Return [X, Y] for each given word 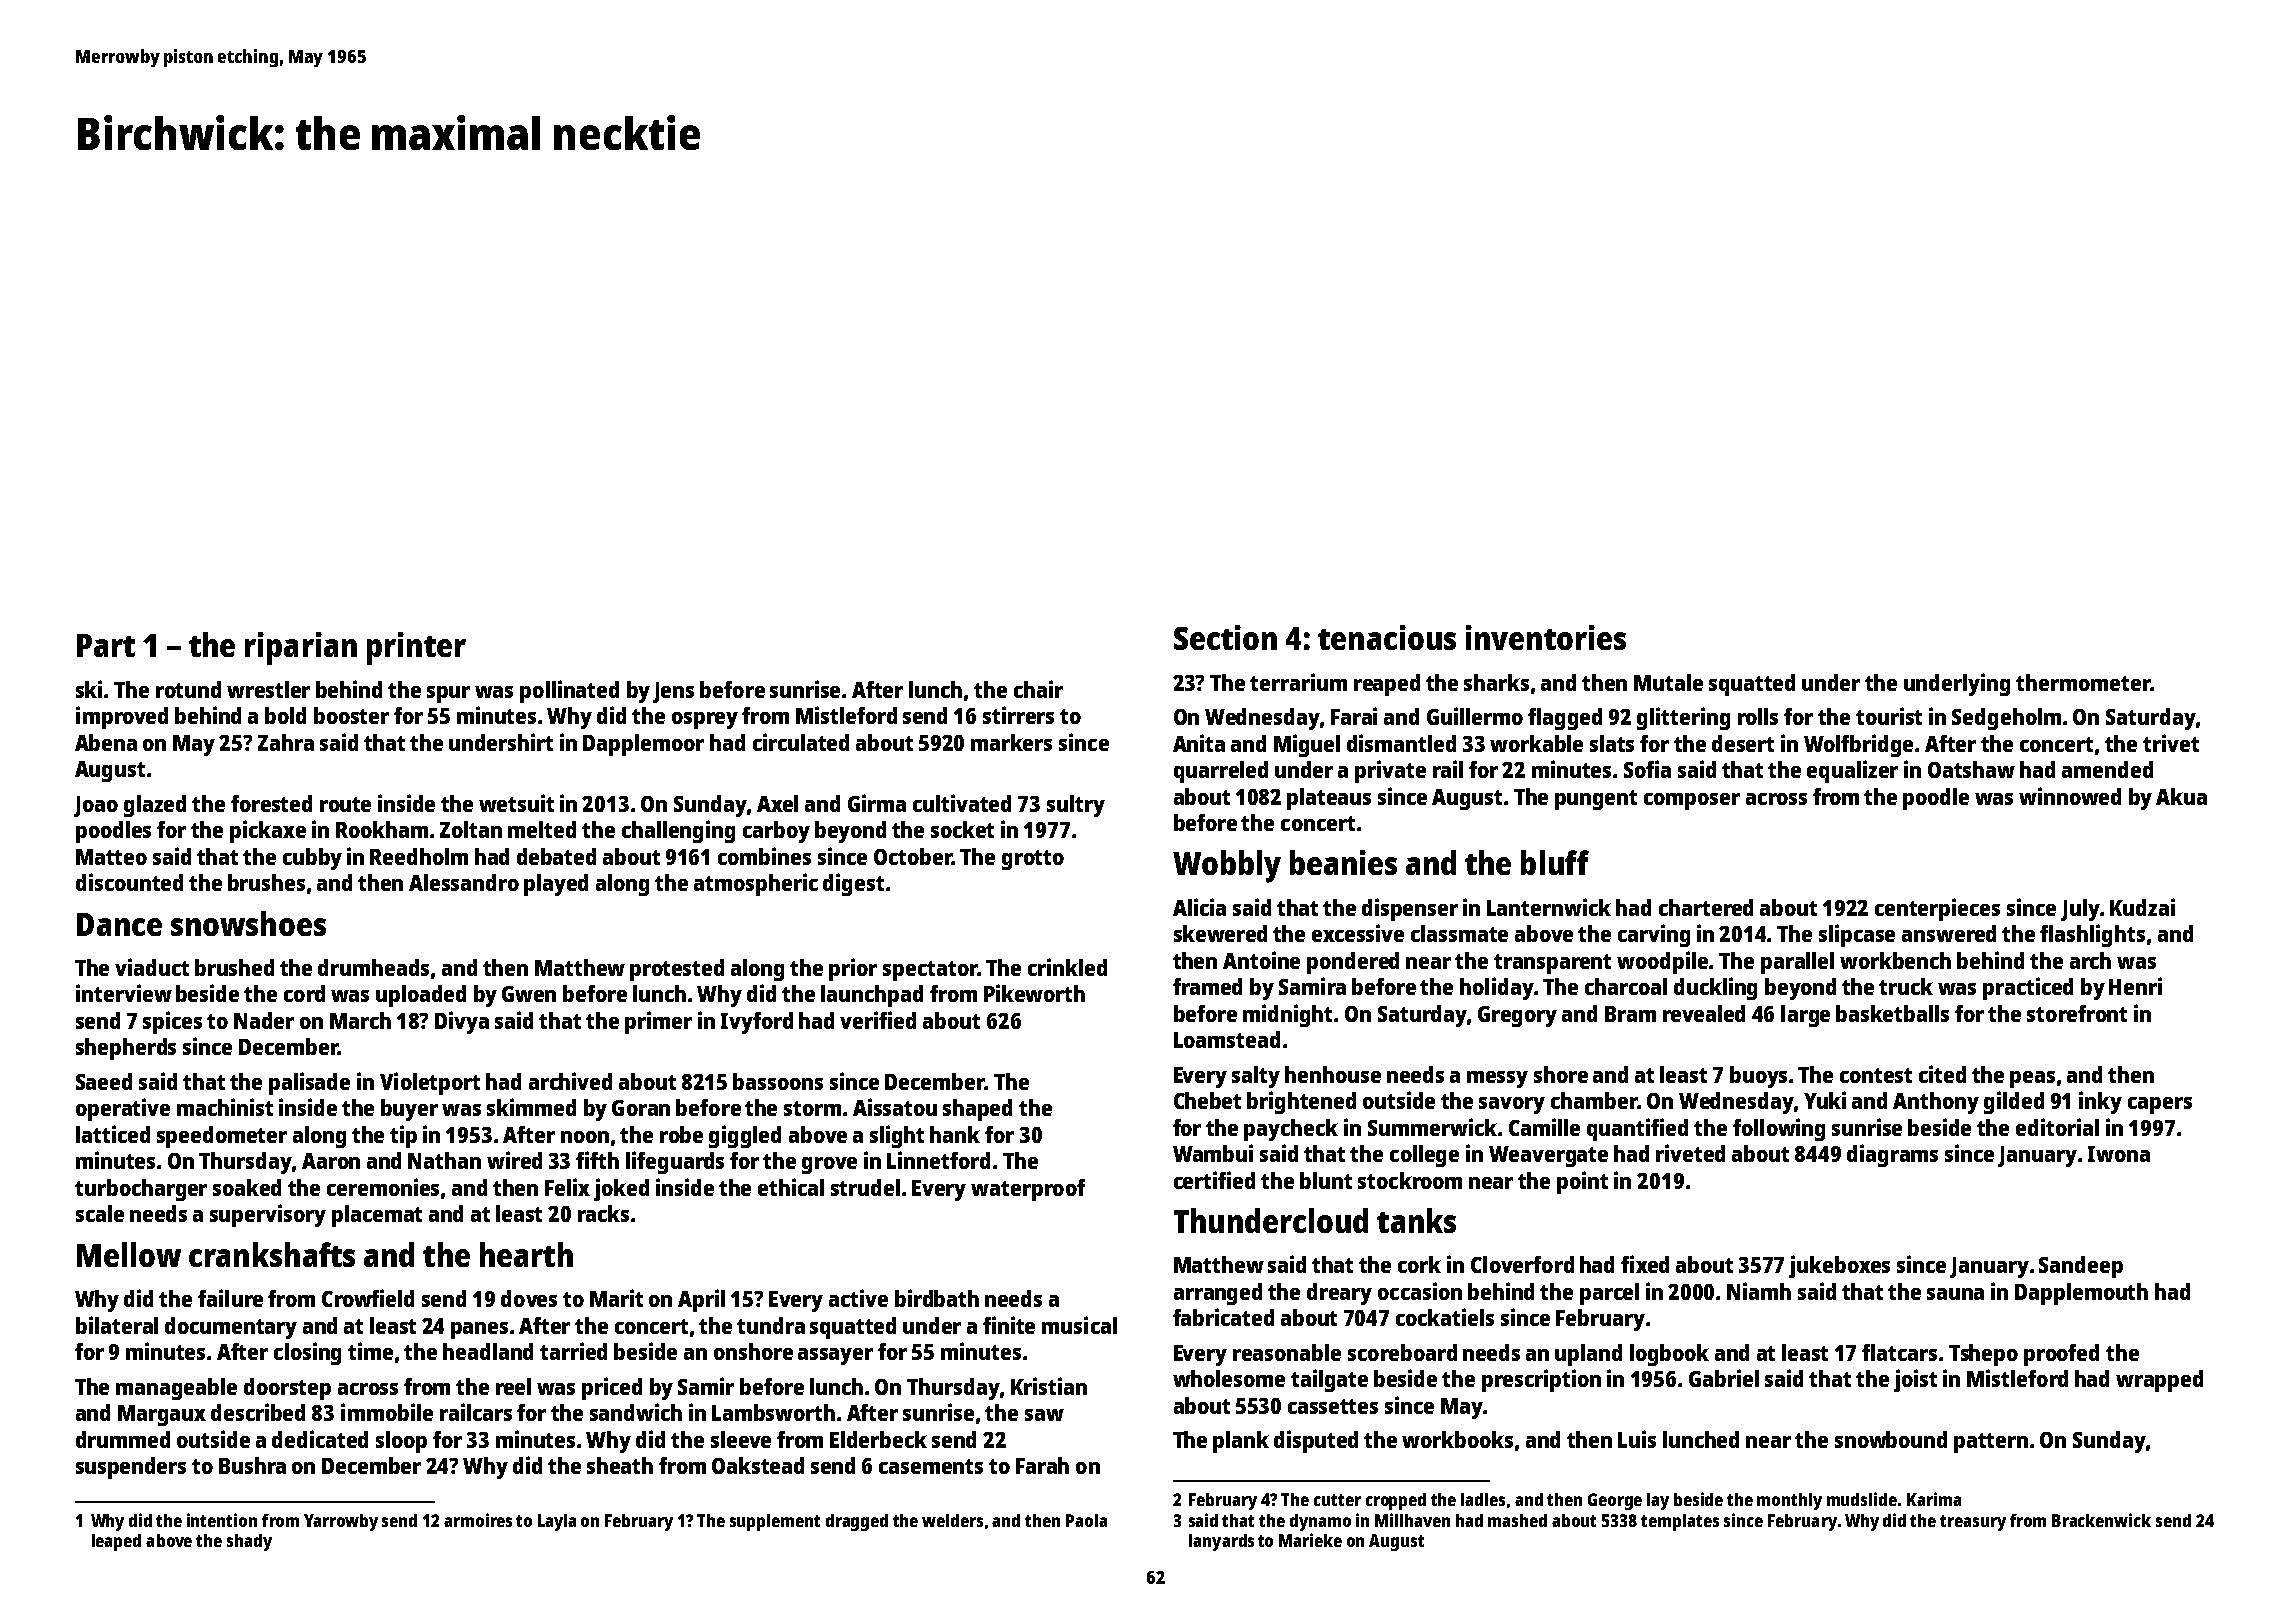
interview [124, 993]
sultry [1076, 806]
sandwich [636, 1412]
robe [681, 1134]
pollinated [569, 691]
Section [1225, 637]
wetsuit [516, 803]
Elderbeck [878, 1439]
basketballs [1892, 1013]
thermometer [2083, 682]
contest [1876, 1075]
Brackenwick [2101, 1520]
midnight [1287, 1015]
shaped [977, 1110]
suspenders [131, 1468]
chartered [1706, 907]
